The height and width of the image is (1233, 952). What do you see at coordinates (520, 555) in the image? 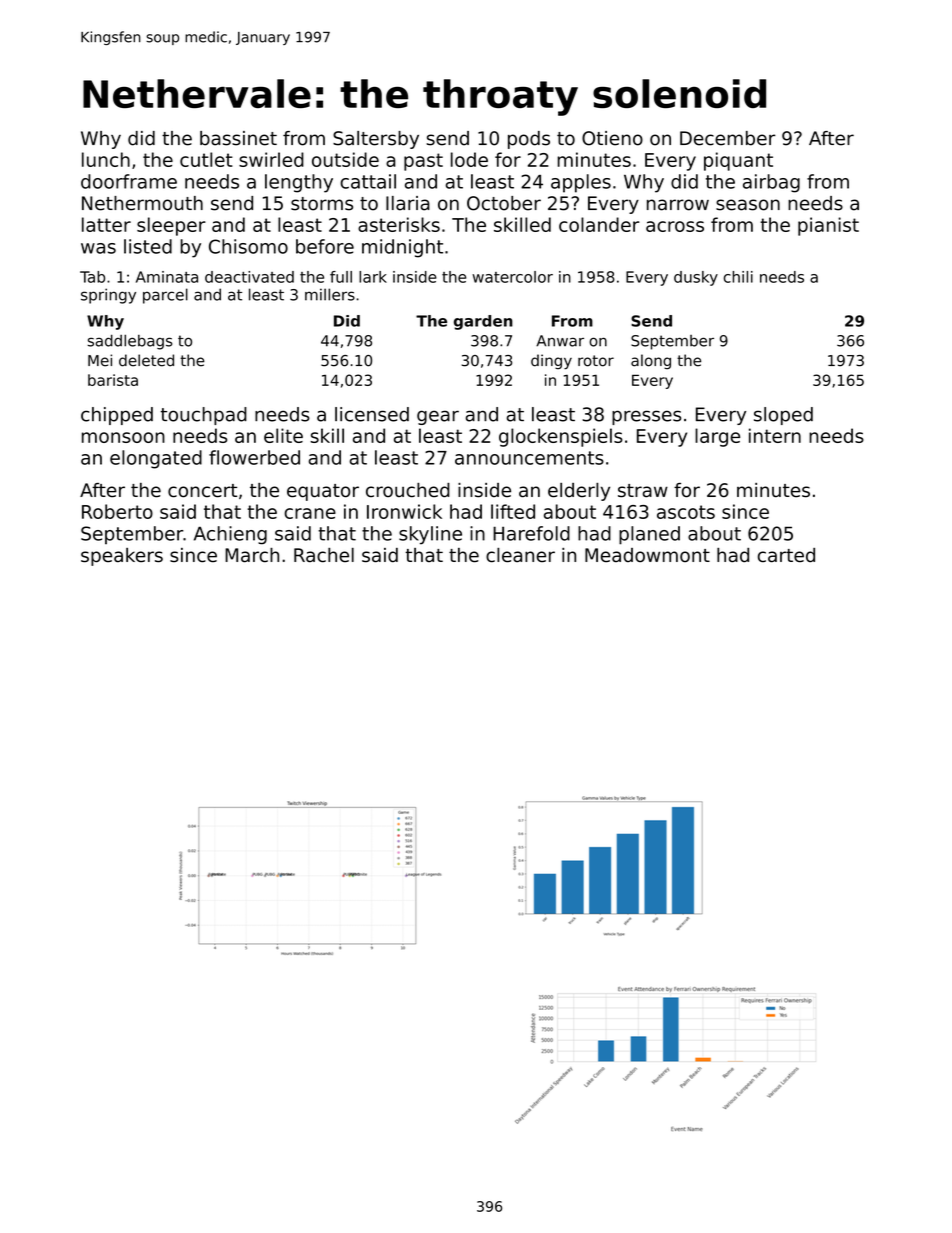
I see `cleaner` at bounding box center [520, 555].
